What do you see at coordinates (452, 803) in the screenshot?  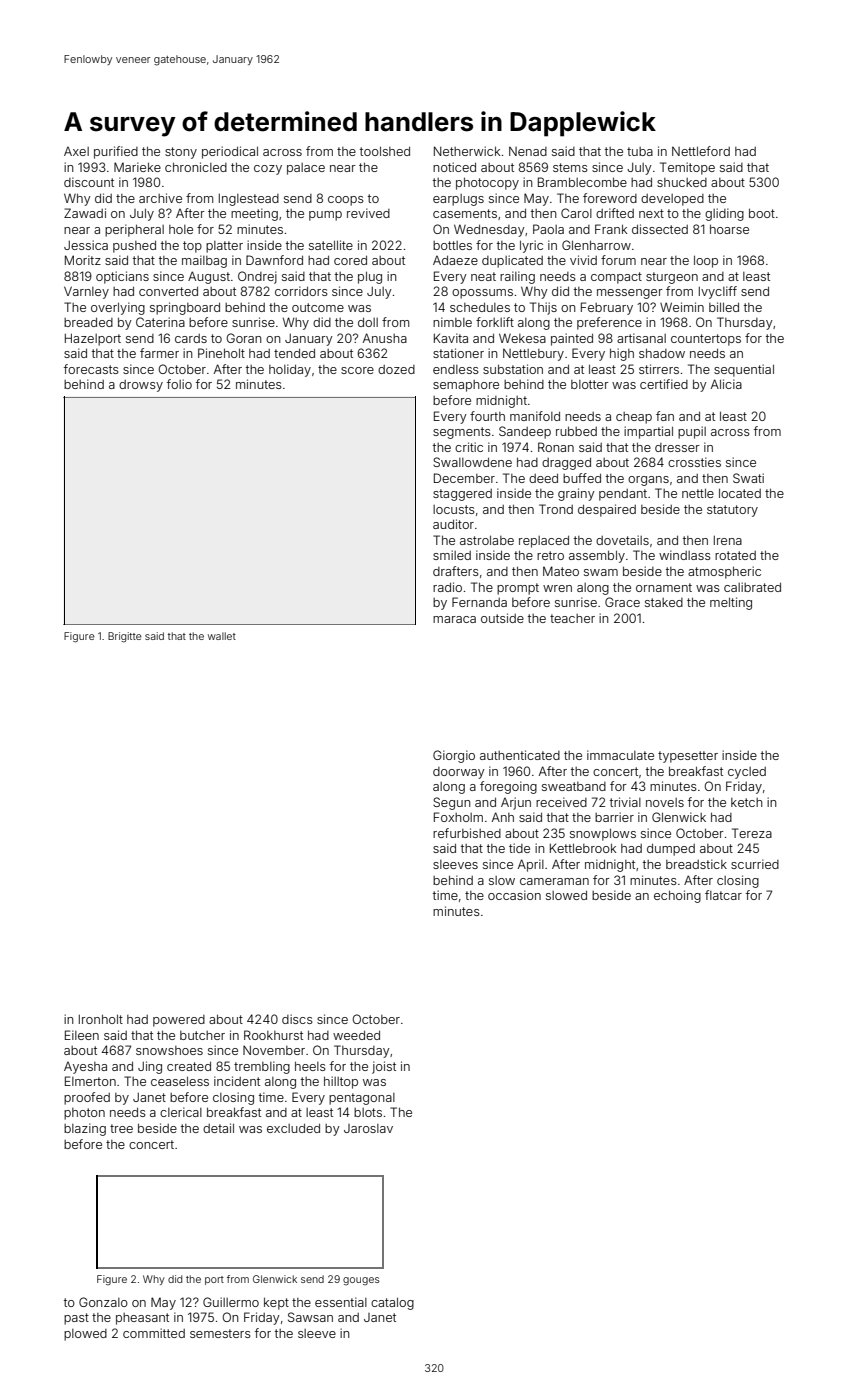 I see `Segun` at bounding box center [452, 803].
